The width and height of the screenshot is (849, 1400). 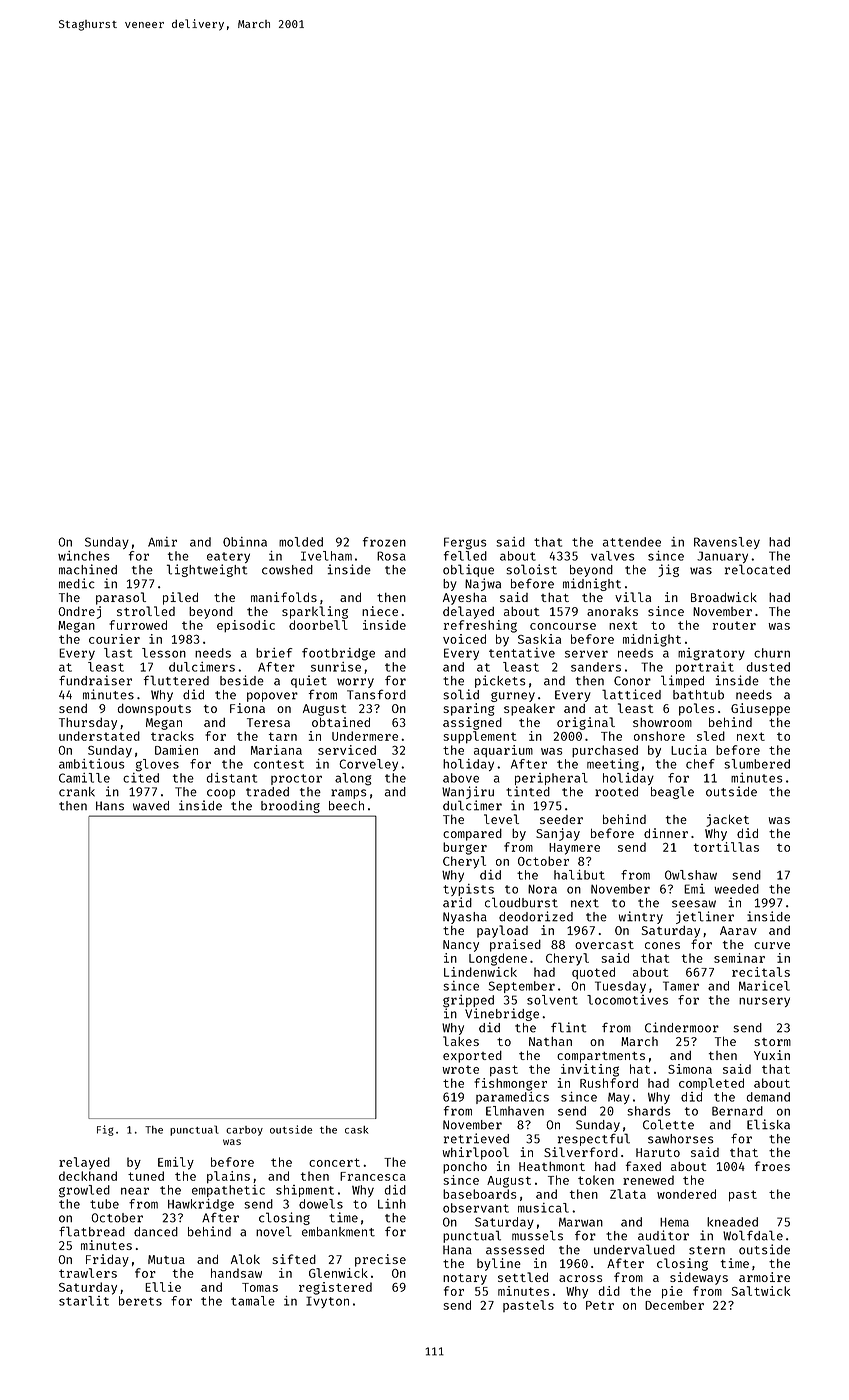 What do you see at coordinates (245, 542) in the screenshot?
I see `Obinna` at bounding box center [245, 542].
